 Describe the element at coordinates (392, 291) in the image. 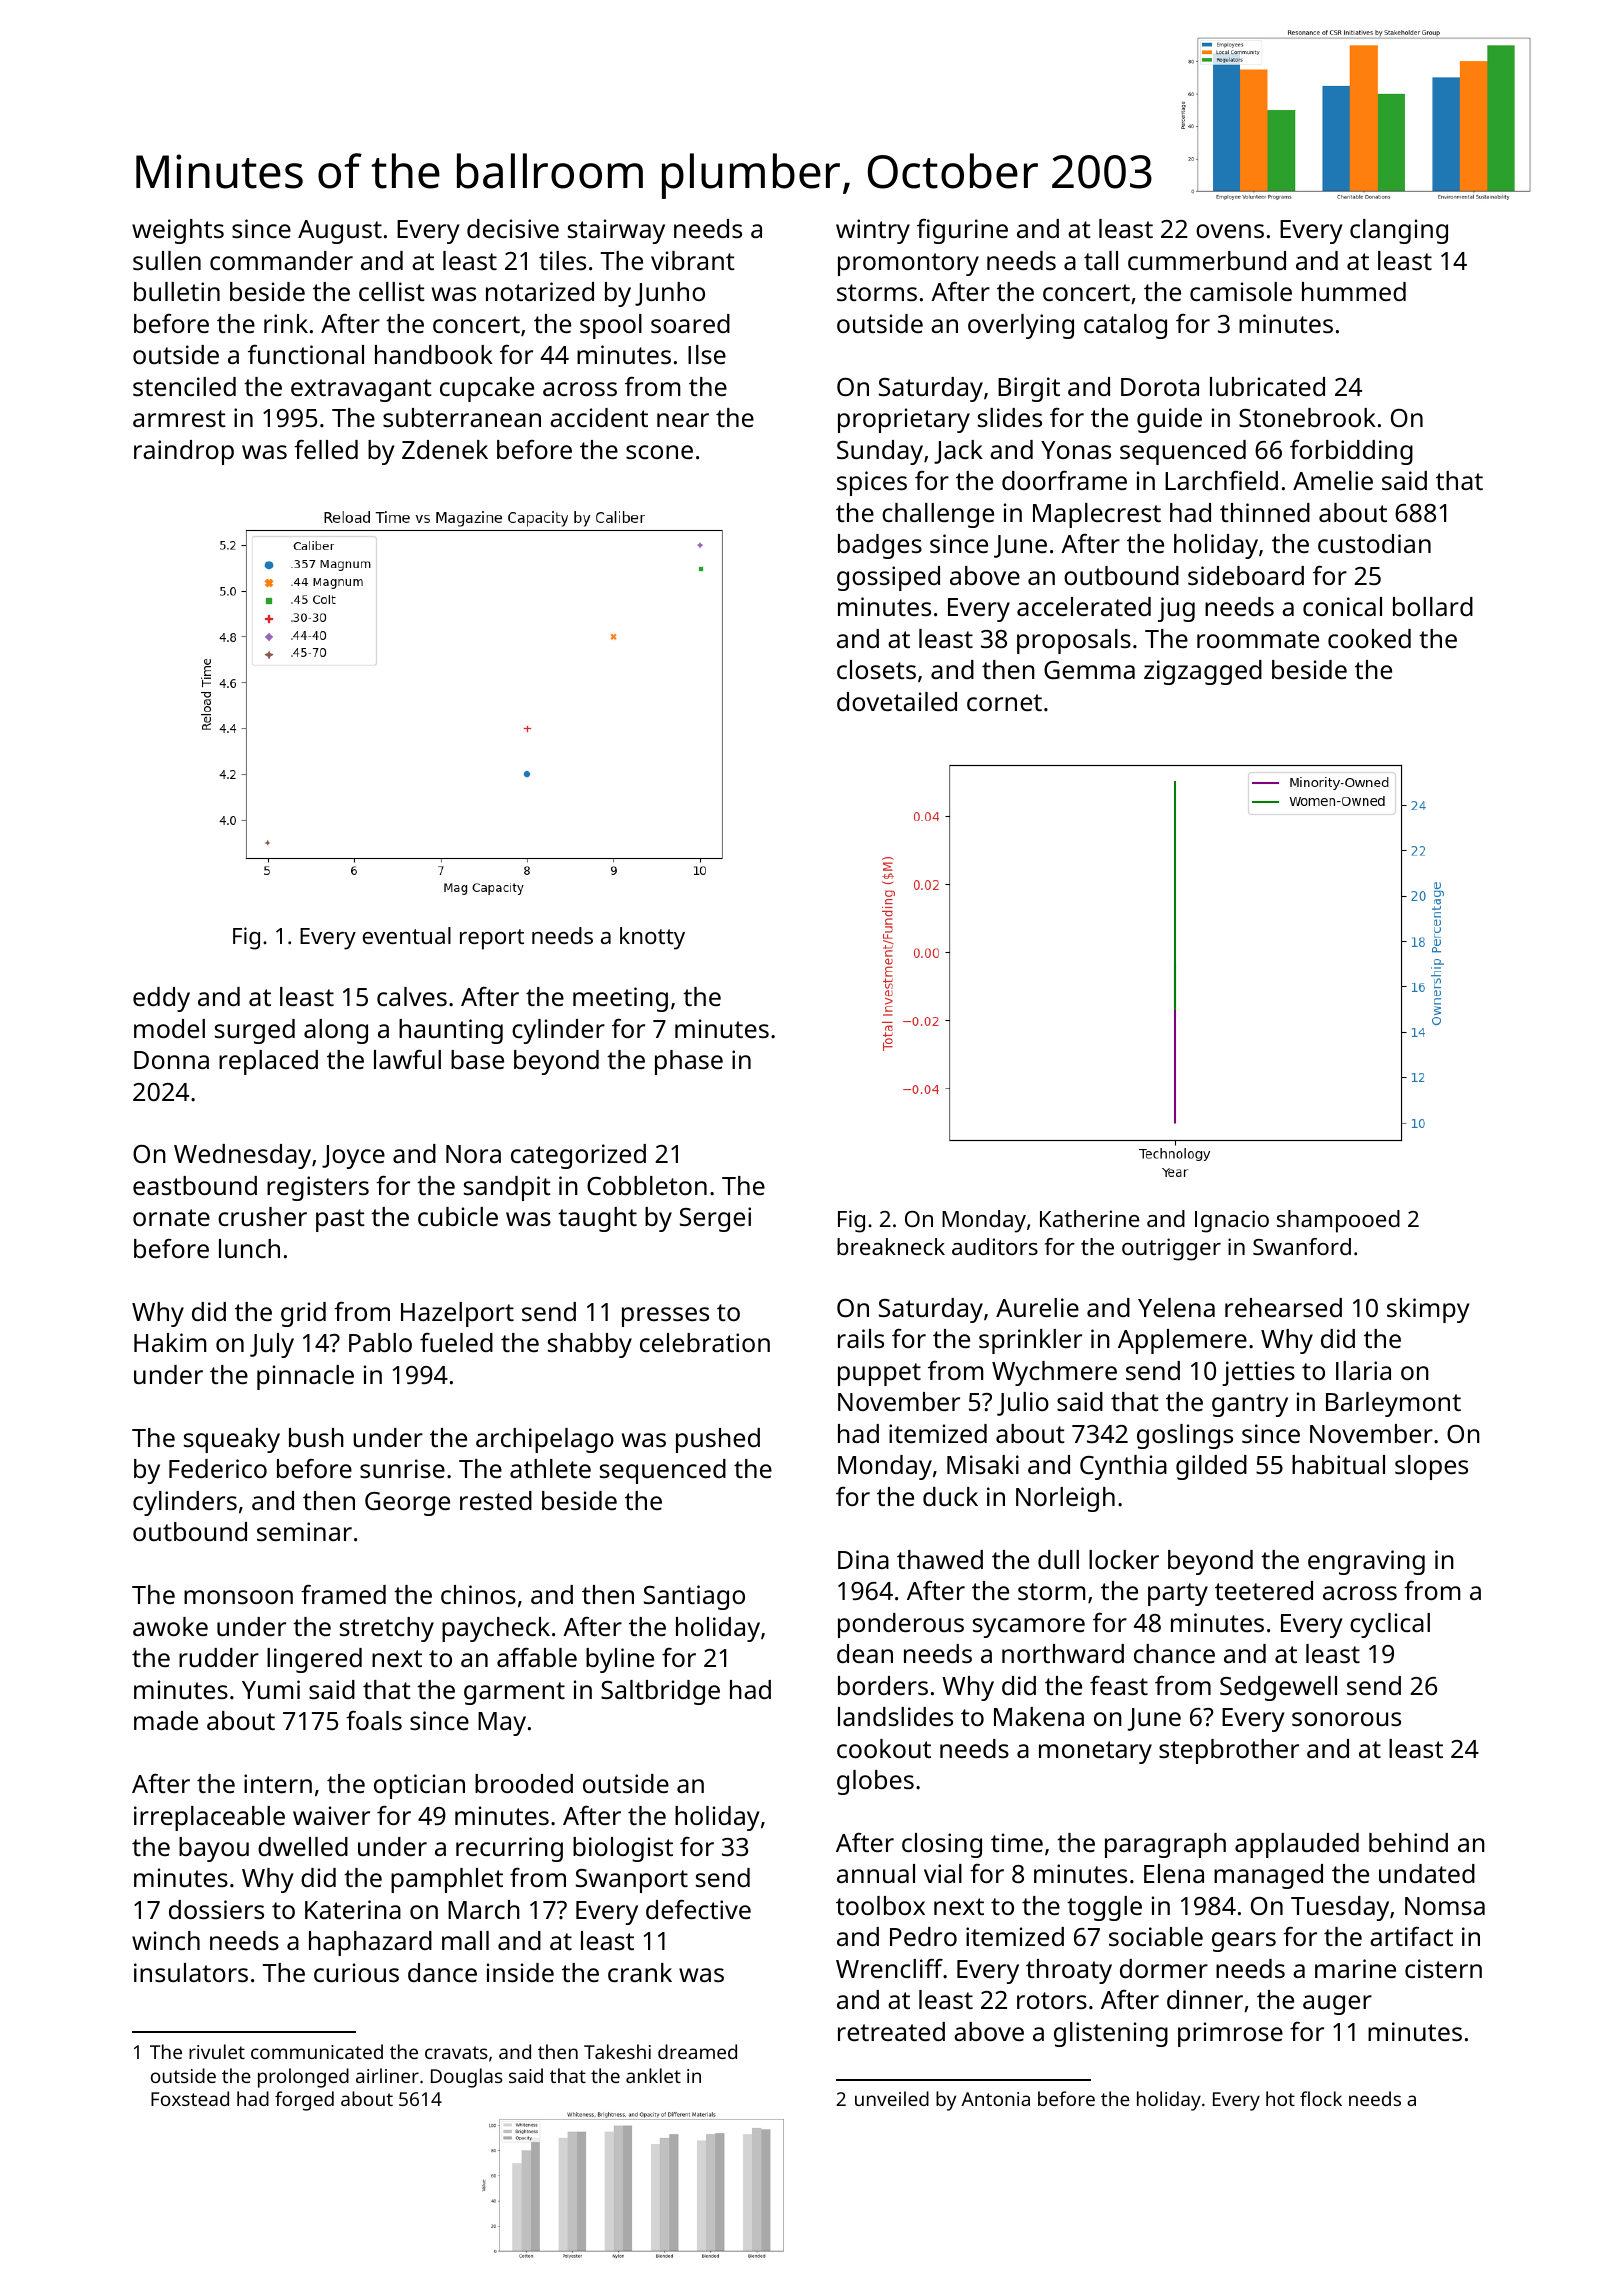

I see `cellist` at that location.
